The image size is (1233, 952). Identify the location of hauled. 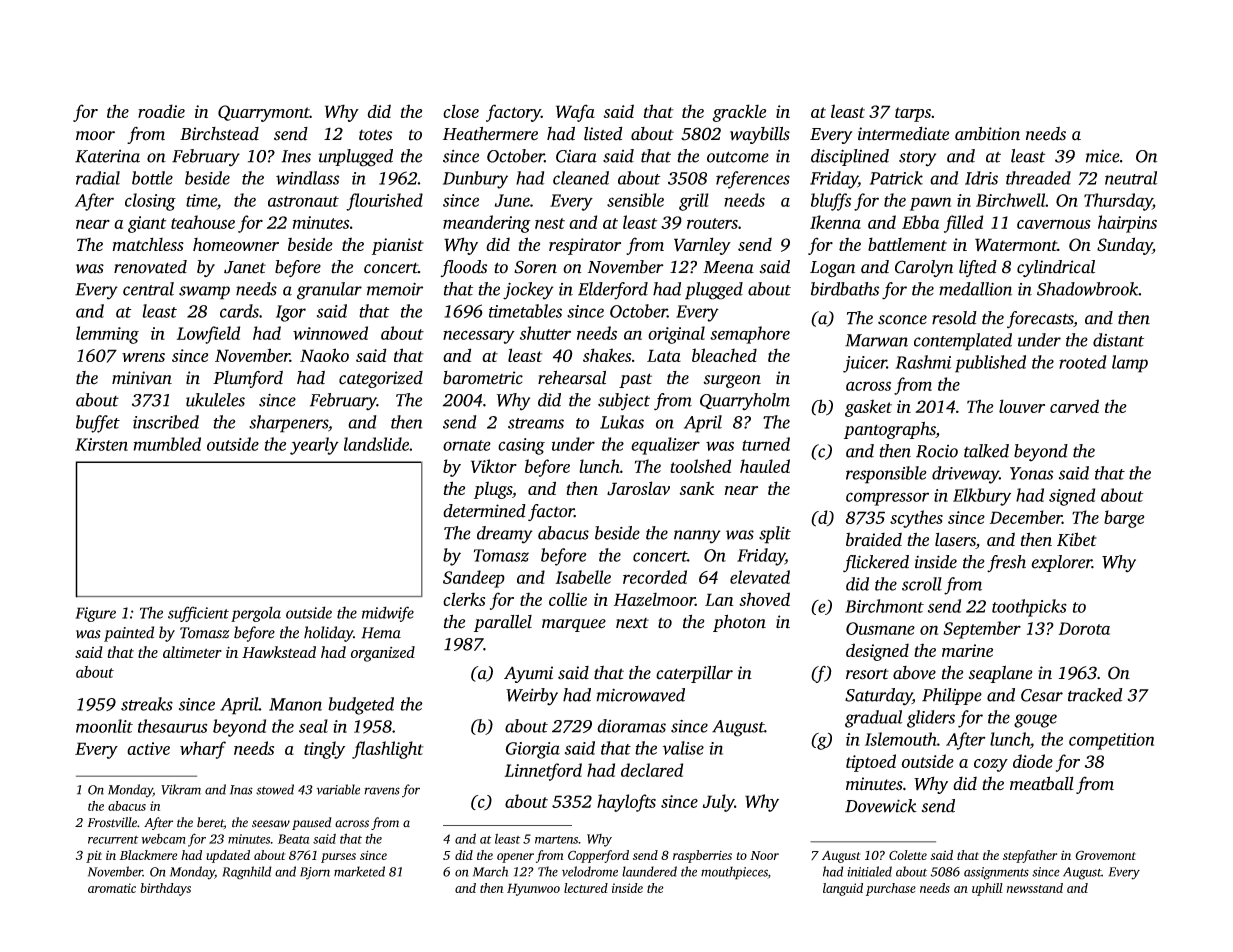
(765, 466).
